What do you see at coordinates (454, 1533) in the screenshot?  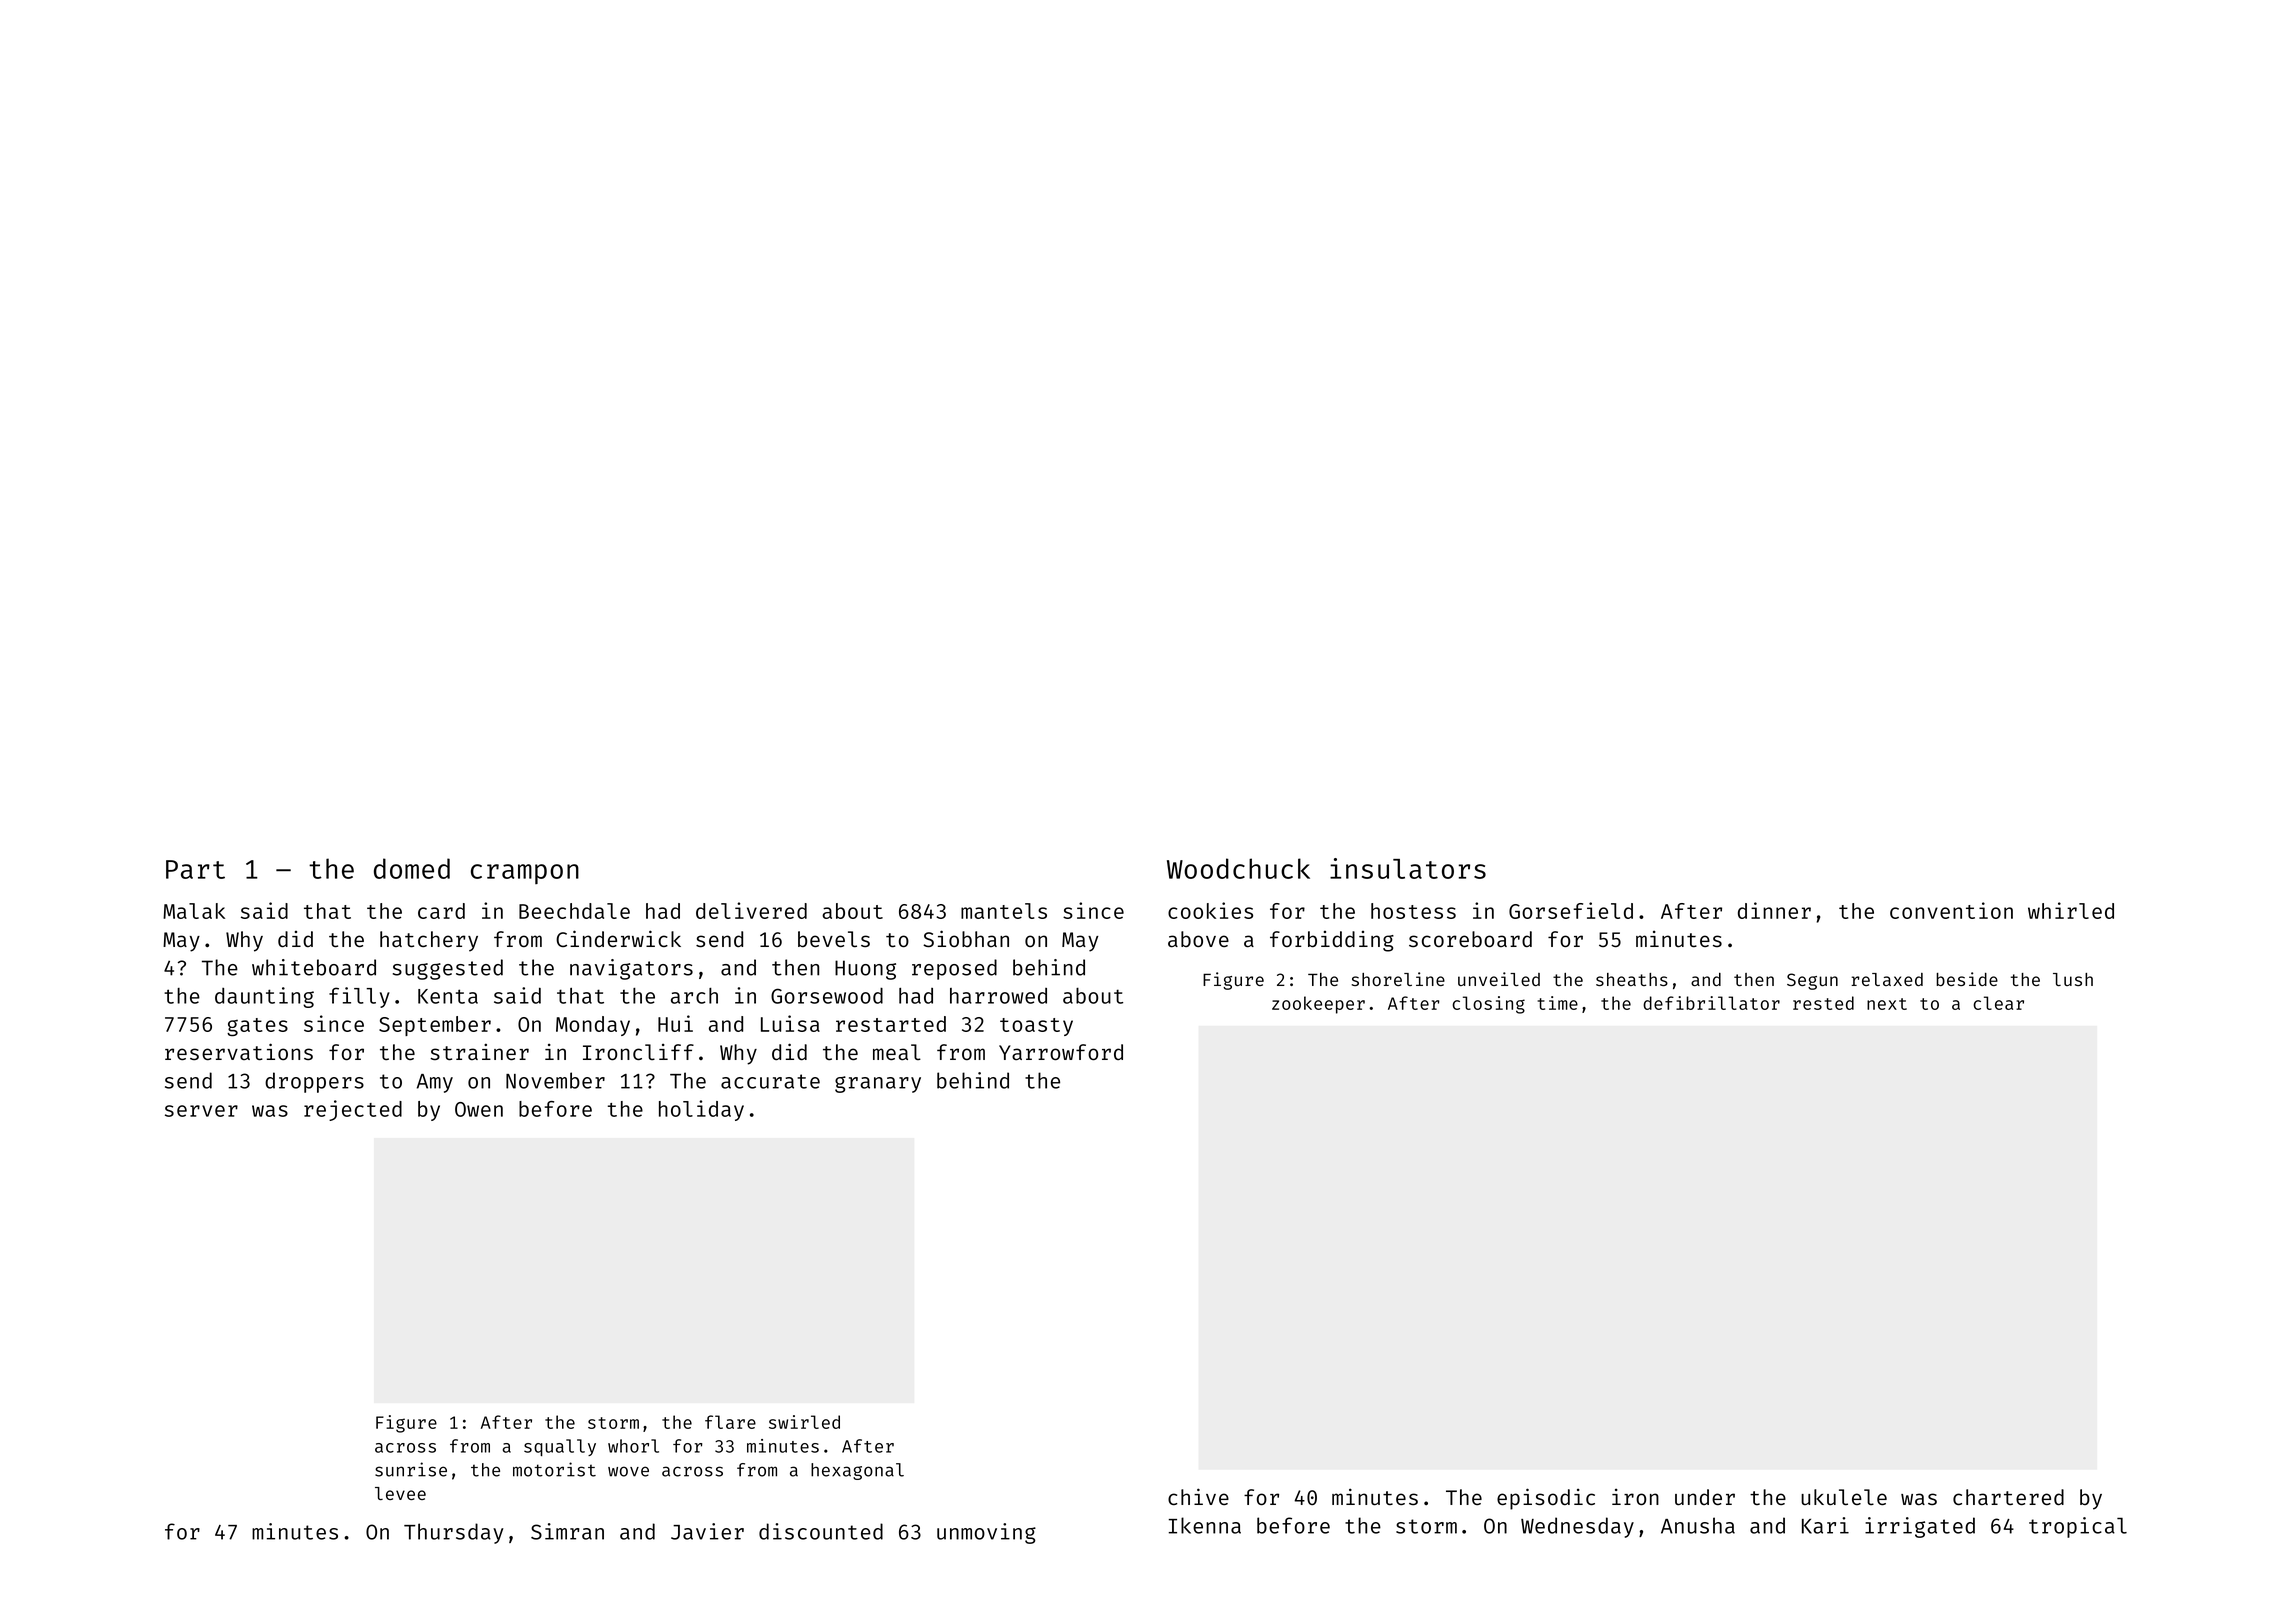 I see `Thursday` at bounding box center [454, 1533].
